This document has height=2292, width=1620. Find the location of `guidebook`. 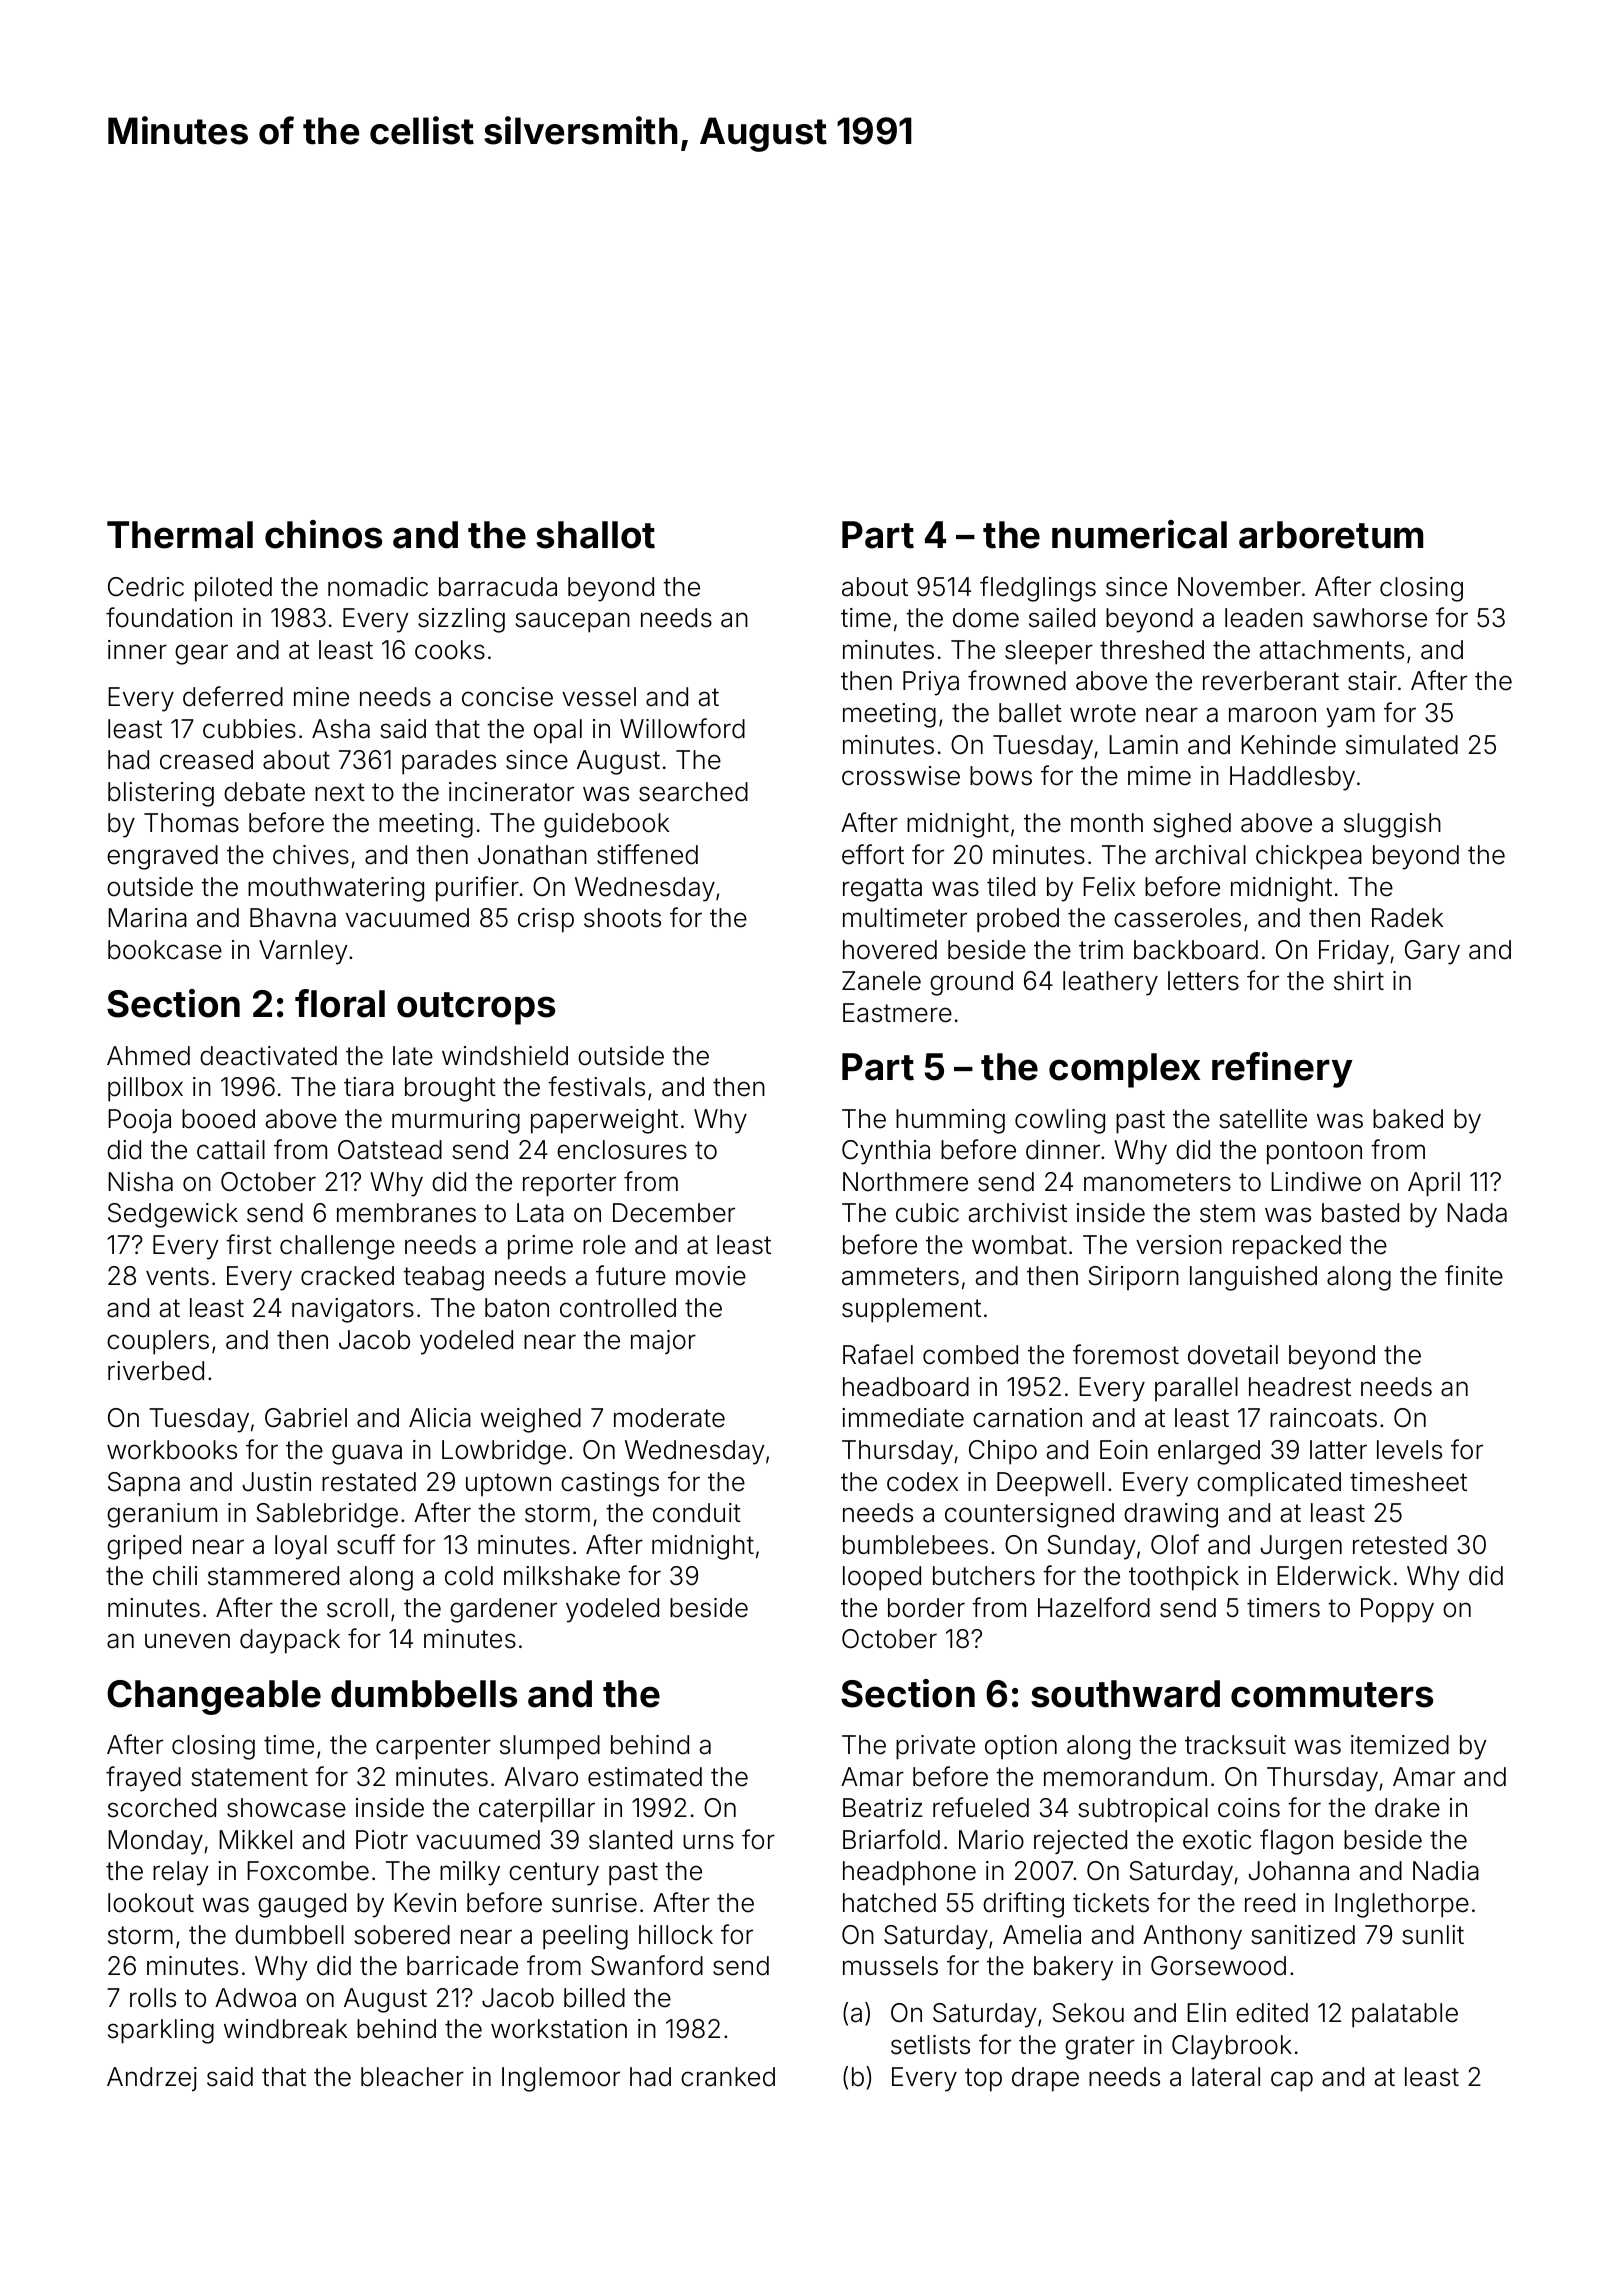

guidebook is located at coordinates (606, 825).
